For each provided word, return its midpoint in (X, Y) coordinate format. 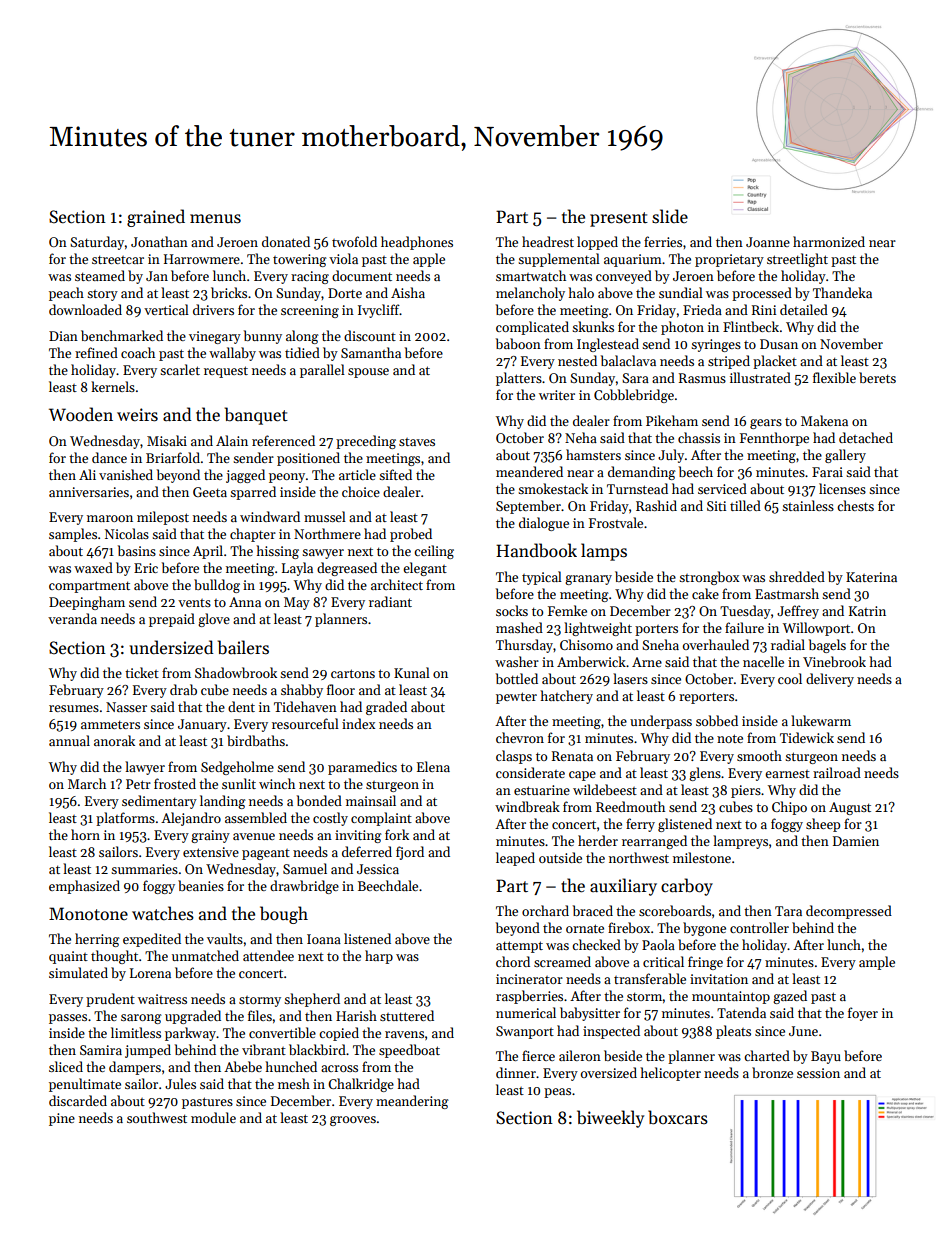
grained (156, 218)
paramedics (362, 768)
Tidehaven (305, 706)
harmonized (829, 241)
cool (790, 678)
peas (557, 1093)
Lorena (150, 973)
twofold (354, 241)
